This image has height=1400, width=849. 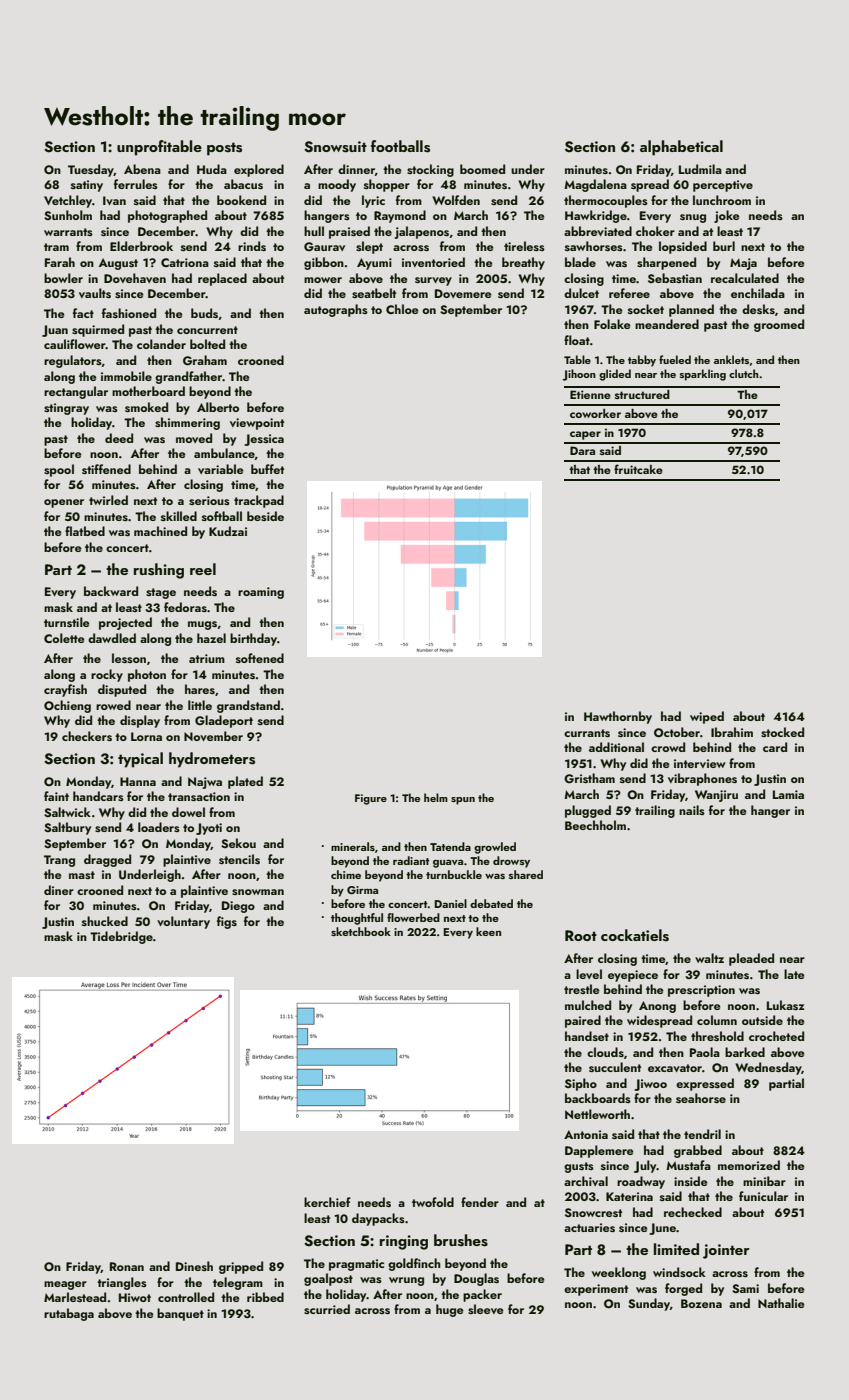 I want to click on Diego, so click(x=238, y=907).
